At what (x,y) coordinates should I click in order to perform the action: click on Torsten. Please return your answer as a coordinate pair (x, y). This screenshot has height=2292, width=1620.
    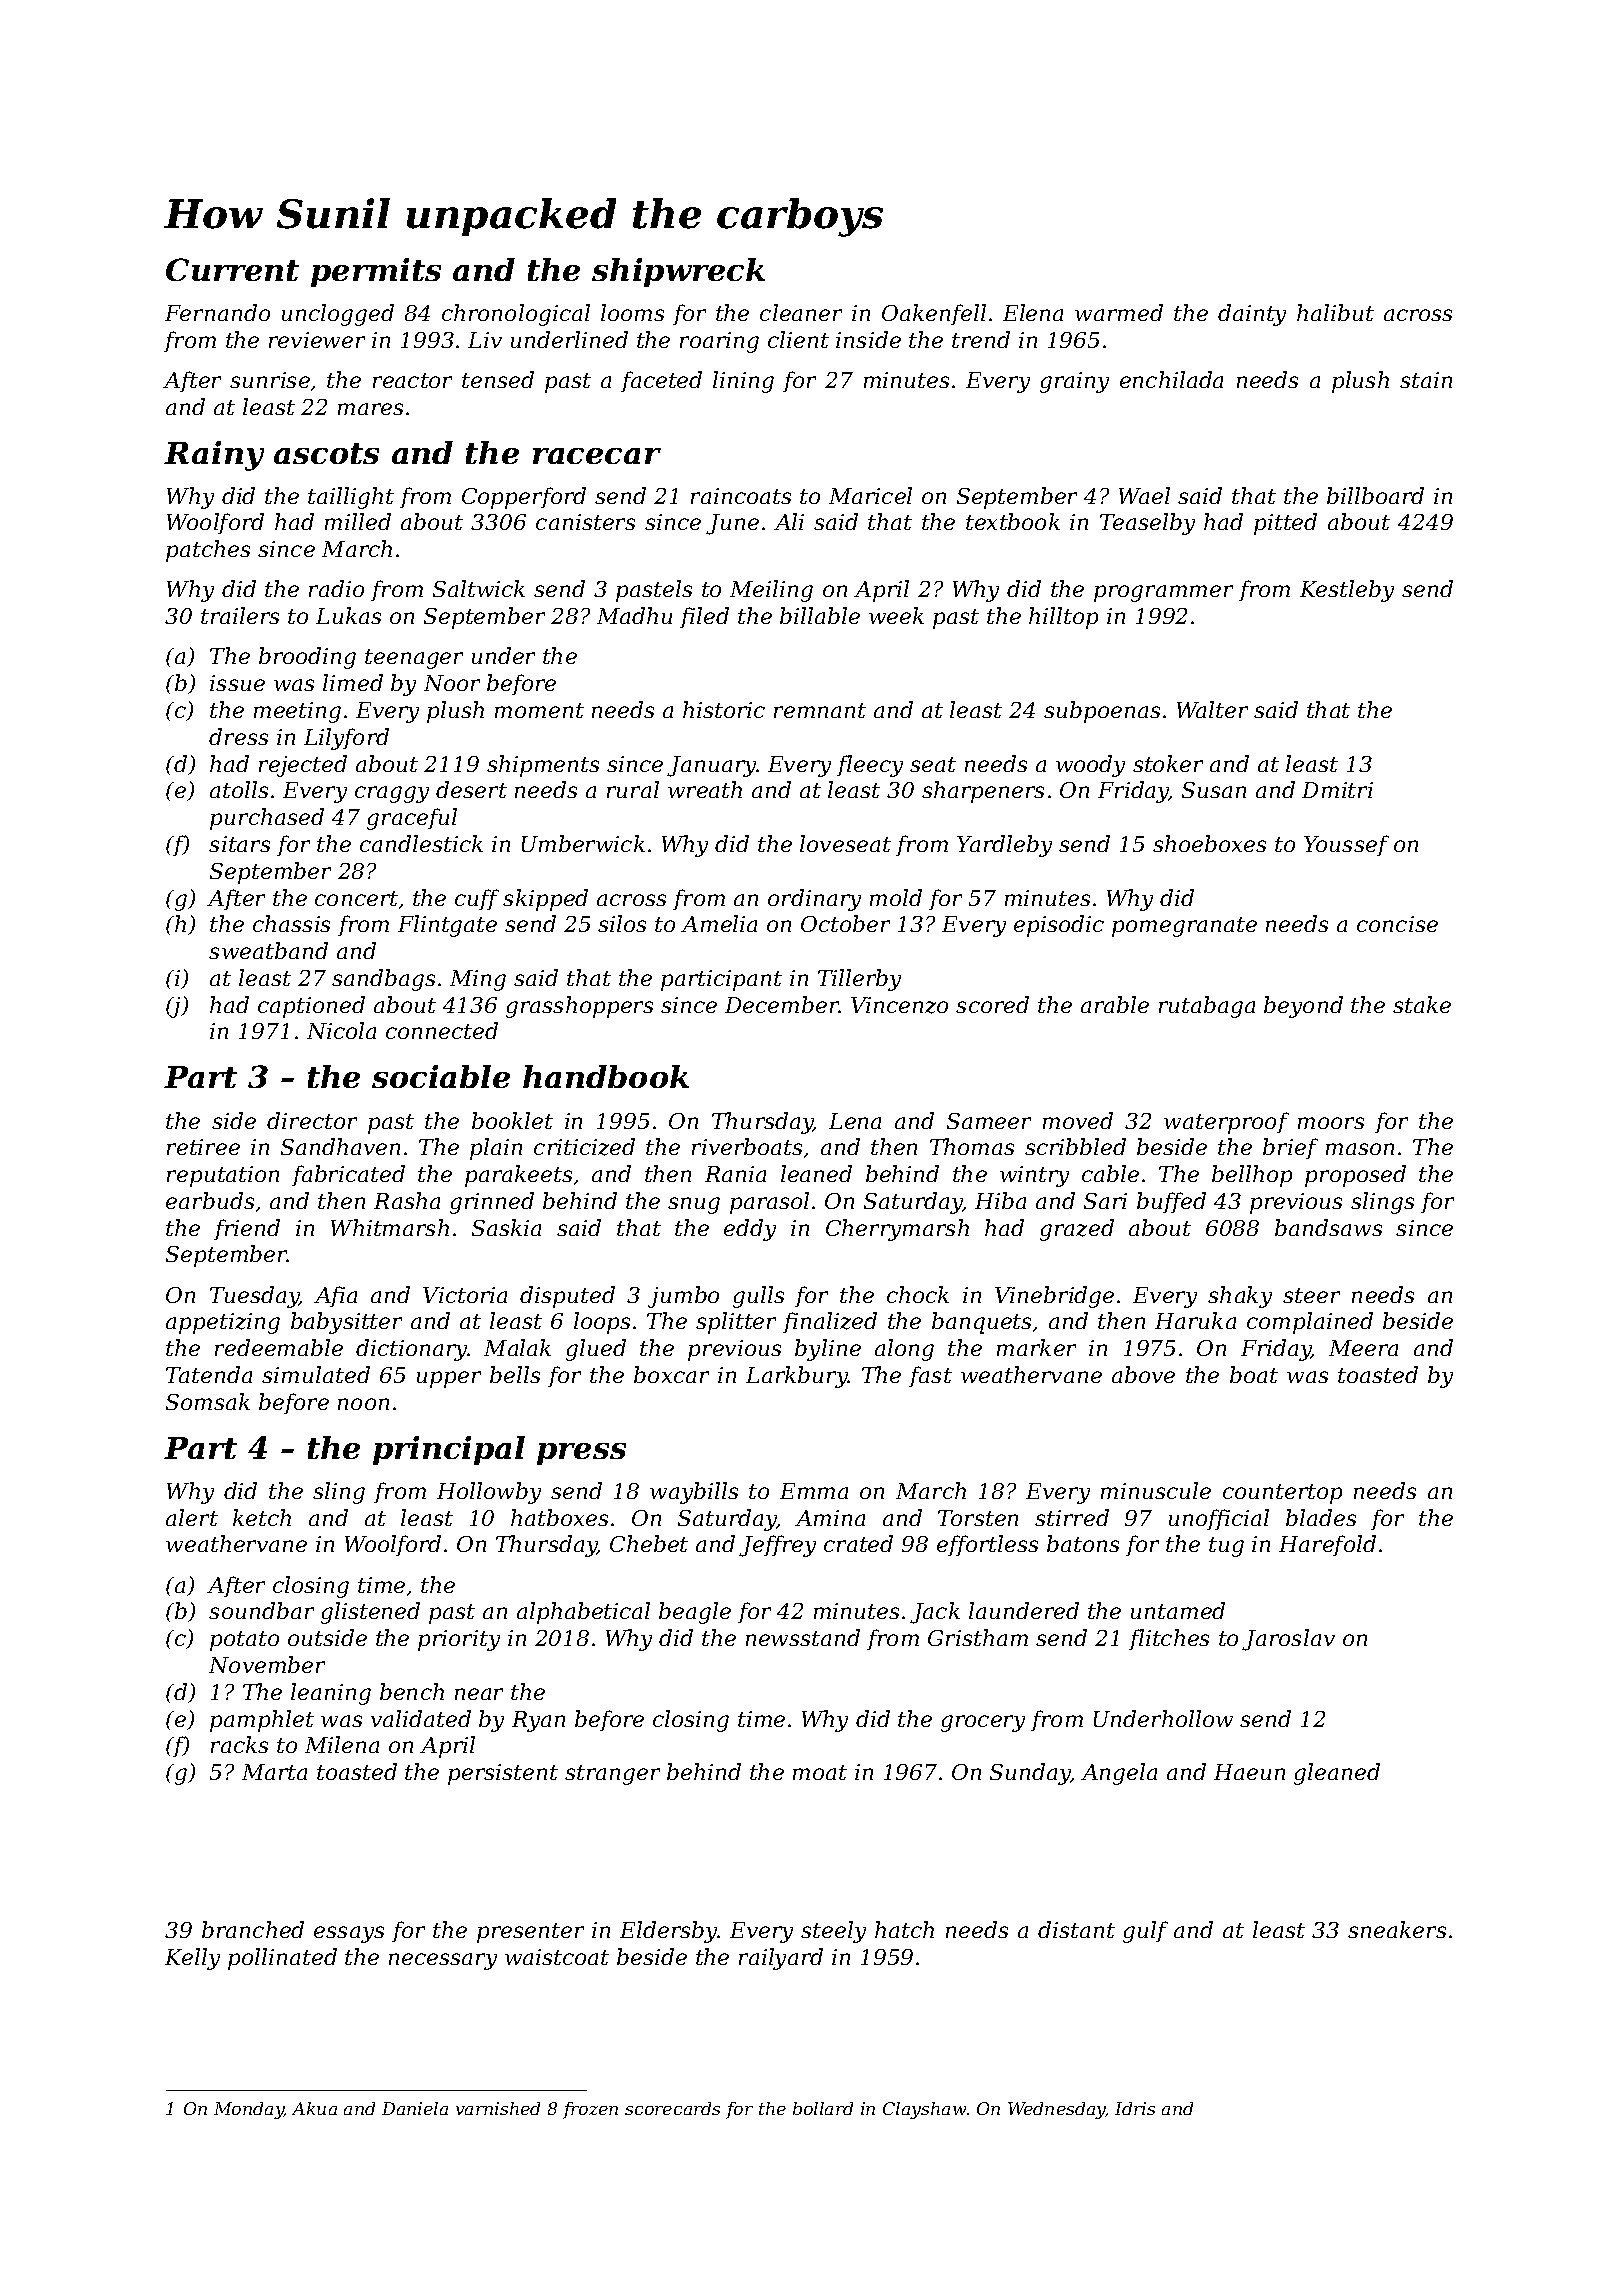
    Looking at the image, I should click on (978, 1518).
